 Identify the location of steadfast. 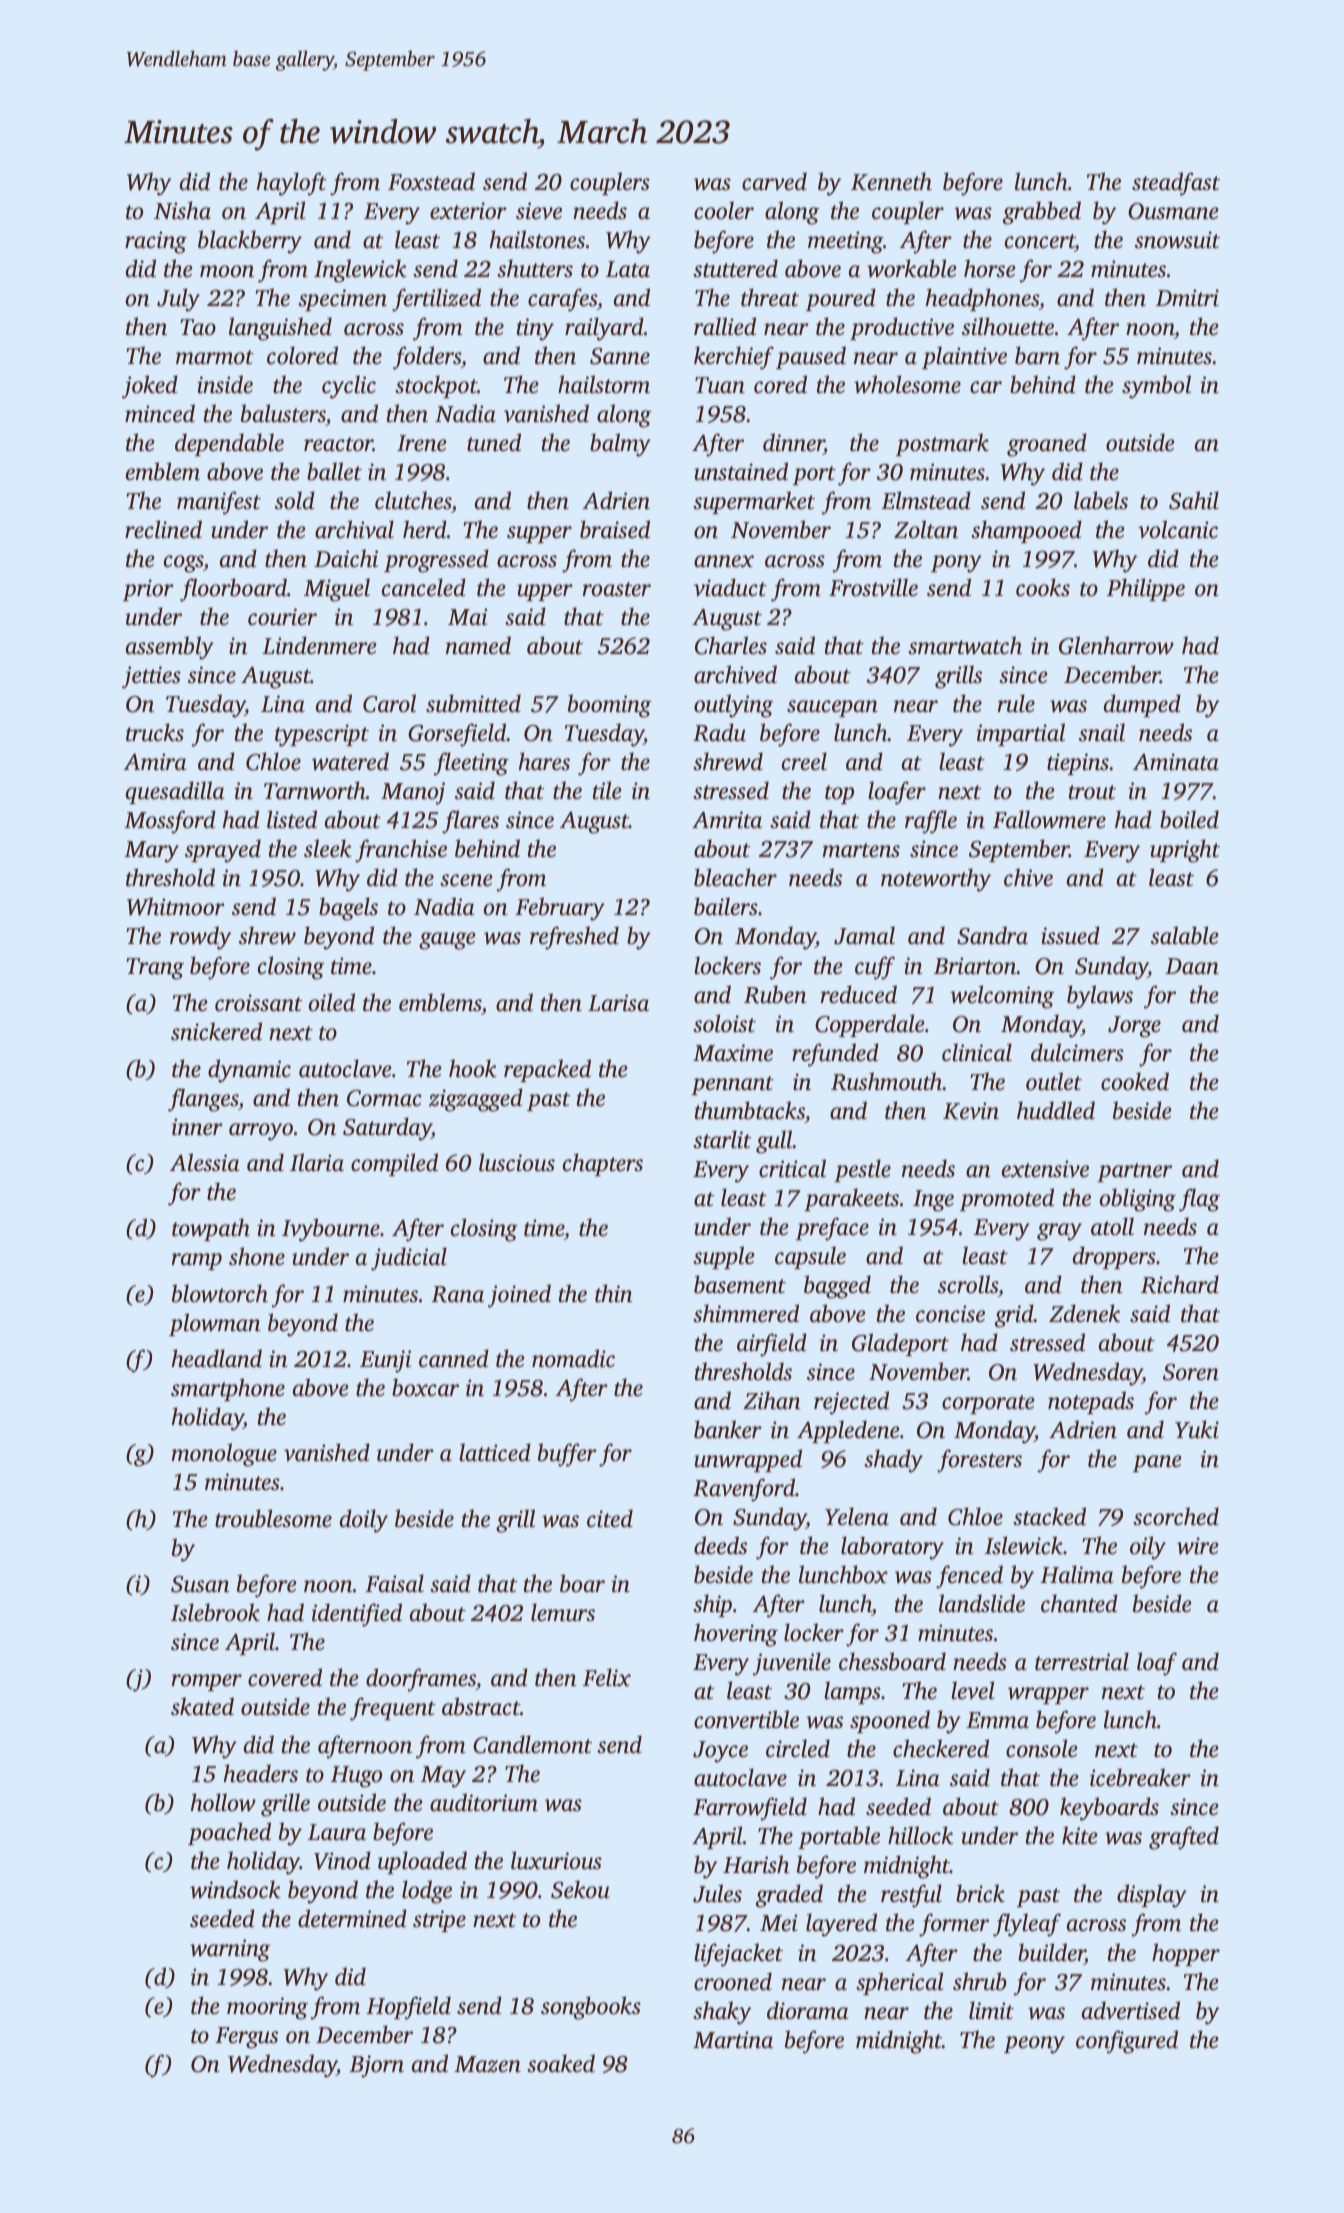
(1176, 184).
